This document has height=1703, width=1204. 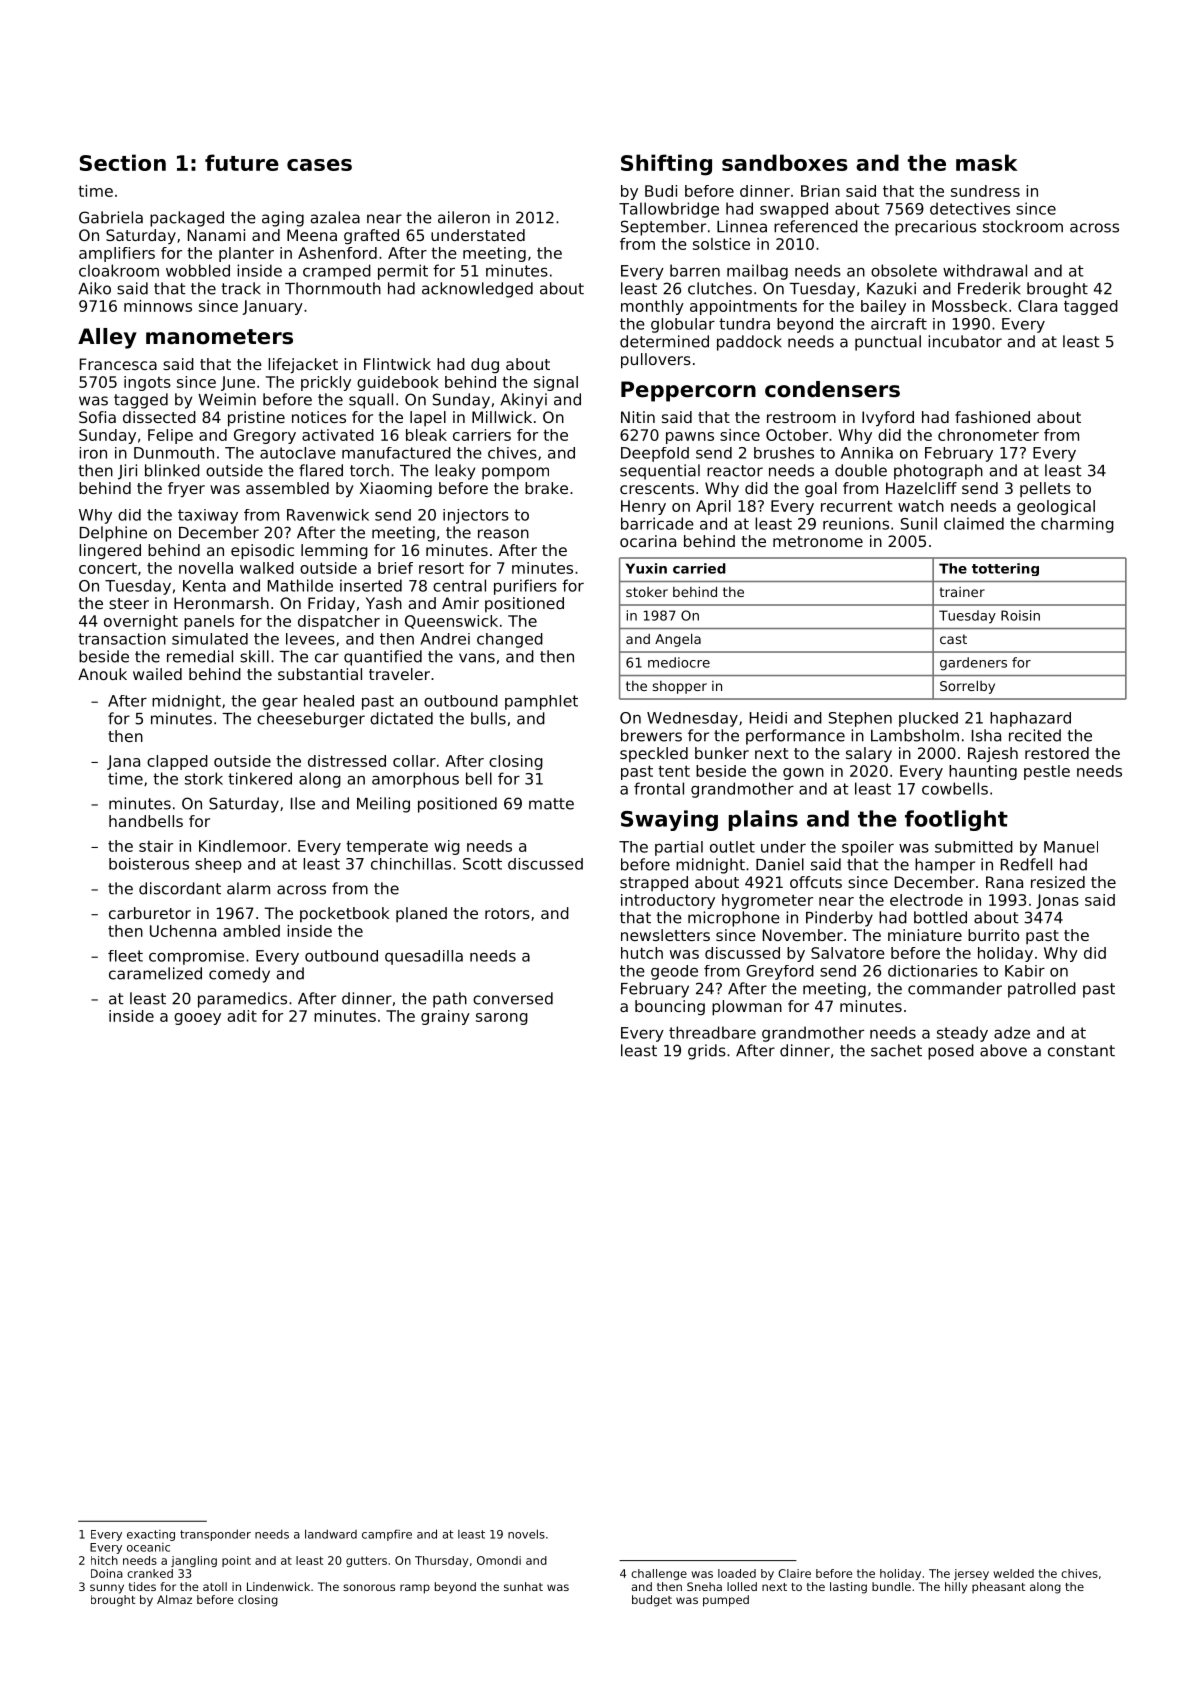 What do you see at coordinates (94, 288) in the document?
I see `Aiko` at bounding box center [94, 288].
